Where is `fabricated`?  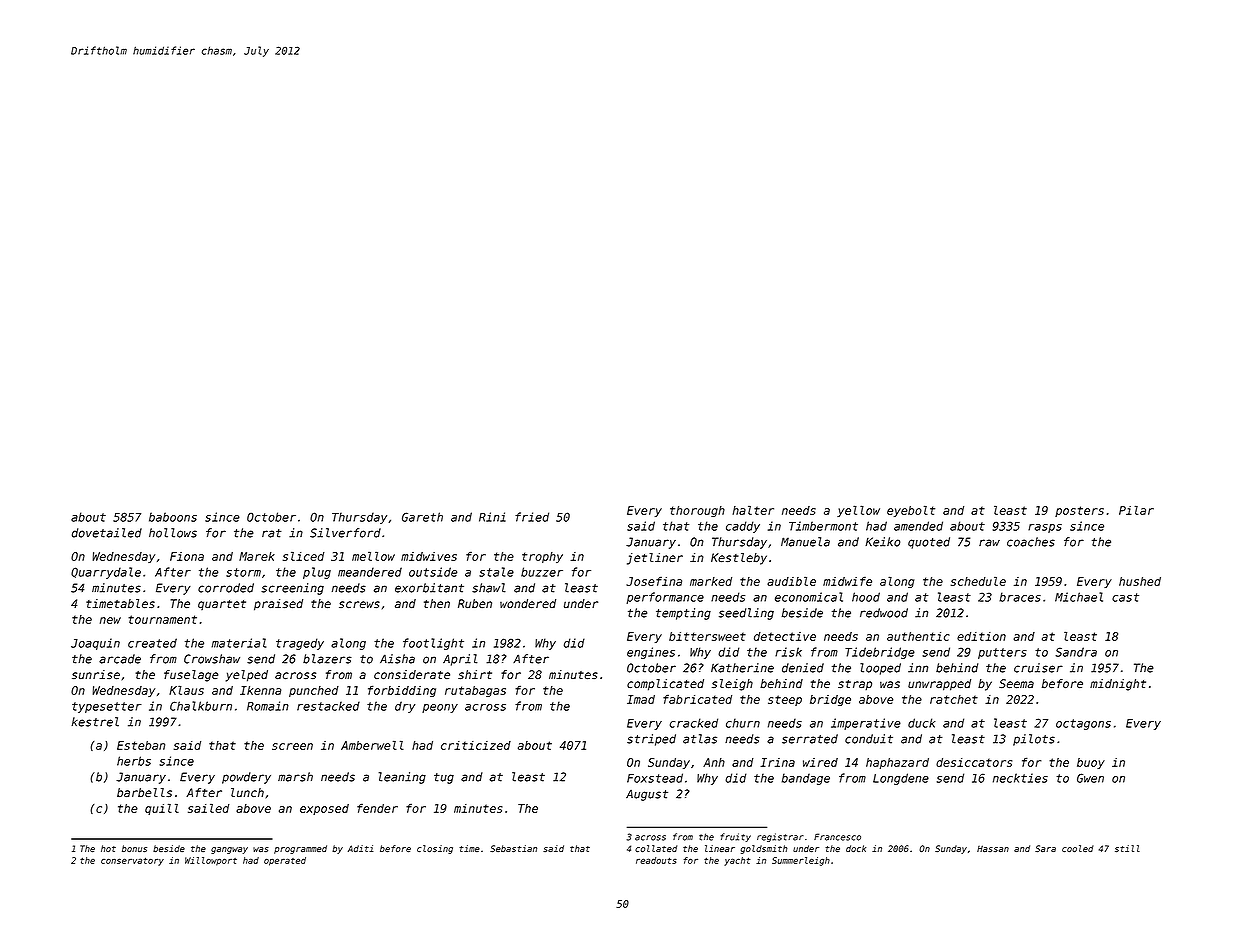 fabricated is located at coordinates (697, 699).
